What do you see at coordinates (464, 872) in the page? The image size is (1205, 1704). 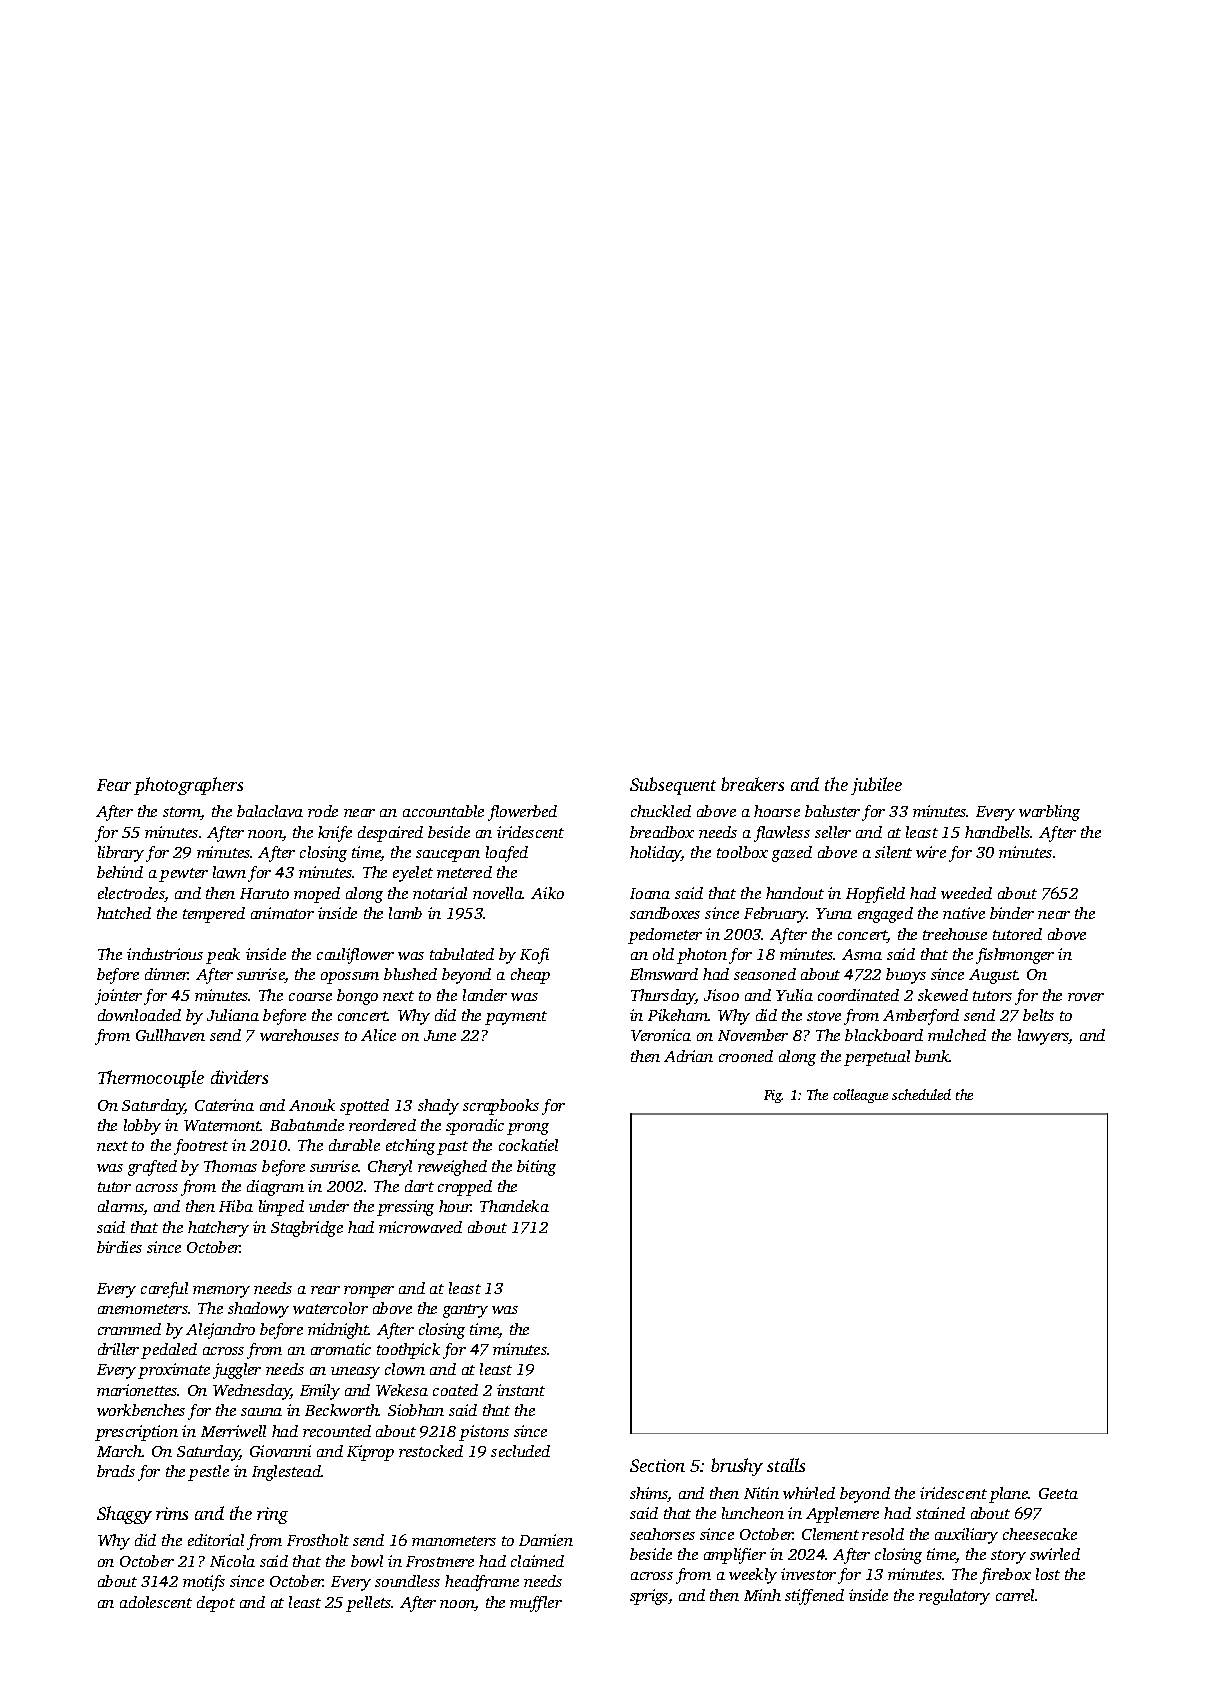 I see `metered` at bounding box center [464, 872].
